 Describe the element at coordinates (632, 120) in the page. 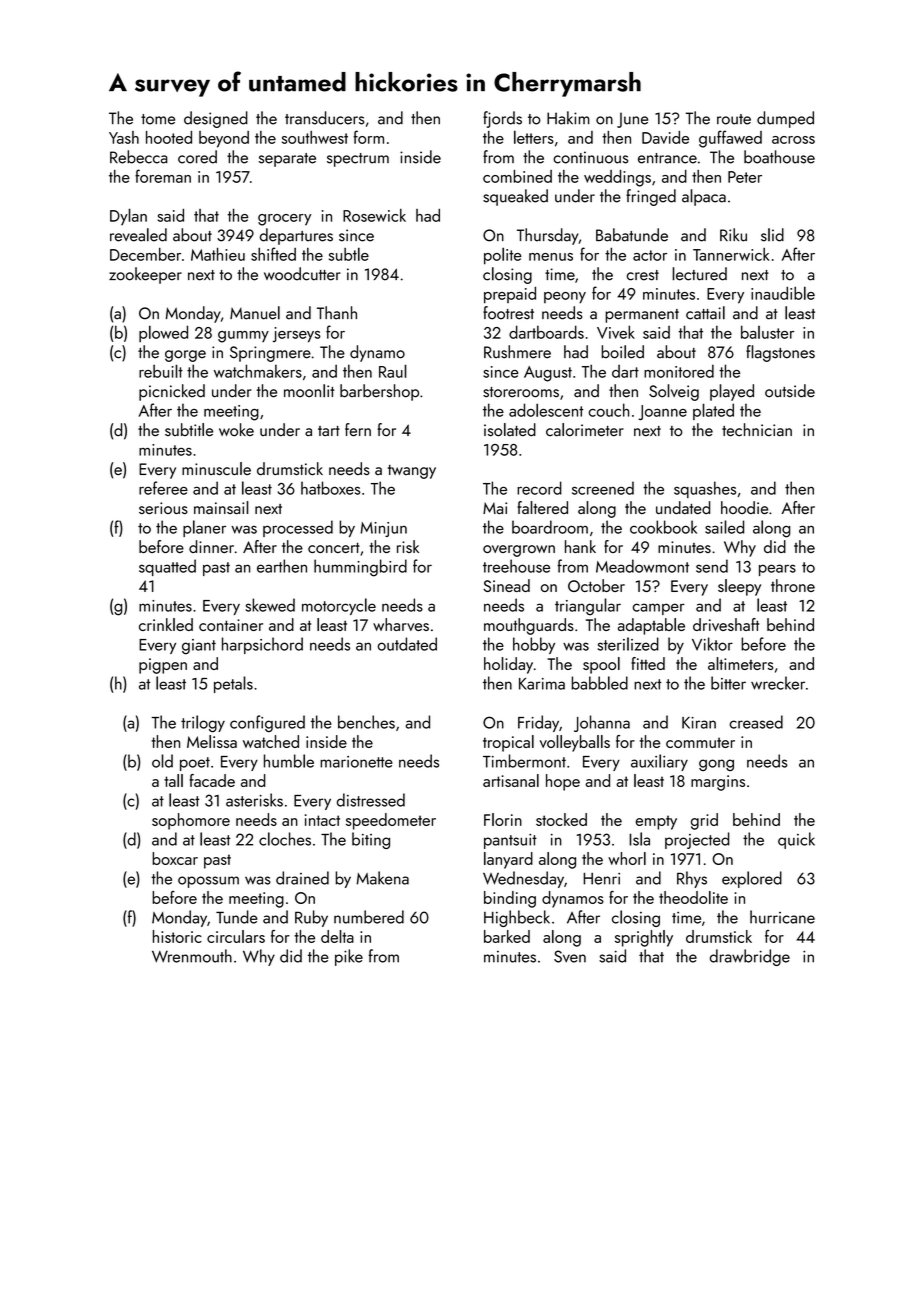

I see `June` at that location.
